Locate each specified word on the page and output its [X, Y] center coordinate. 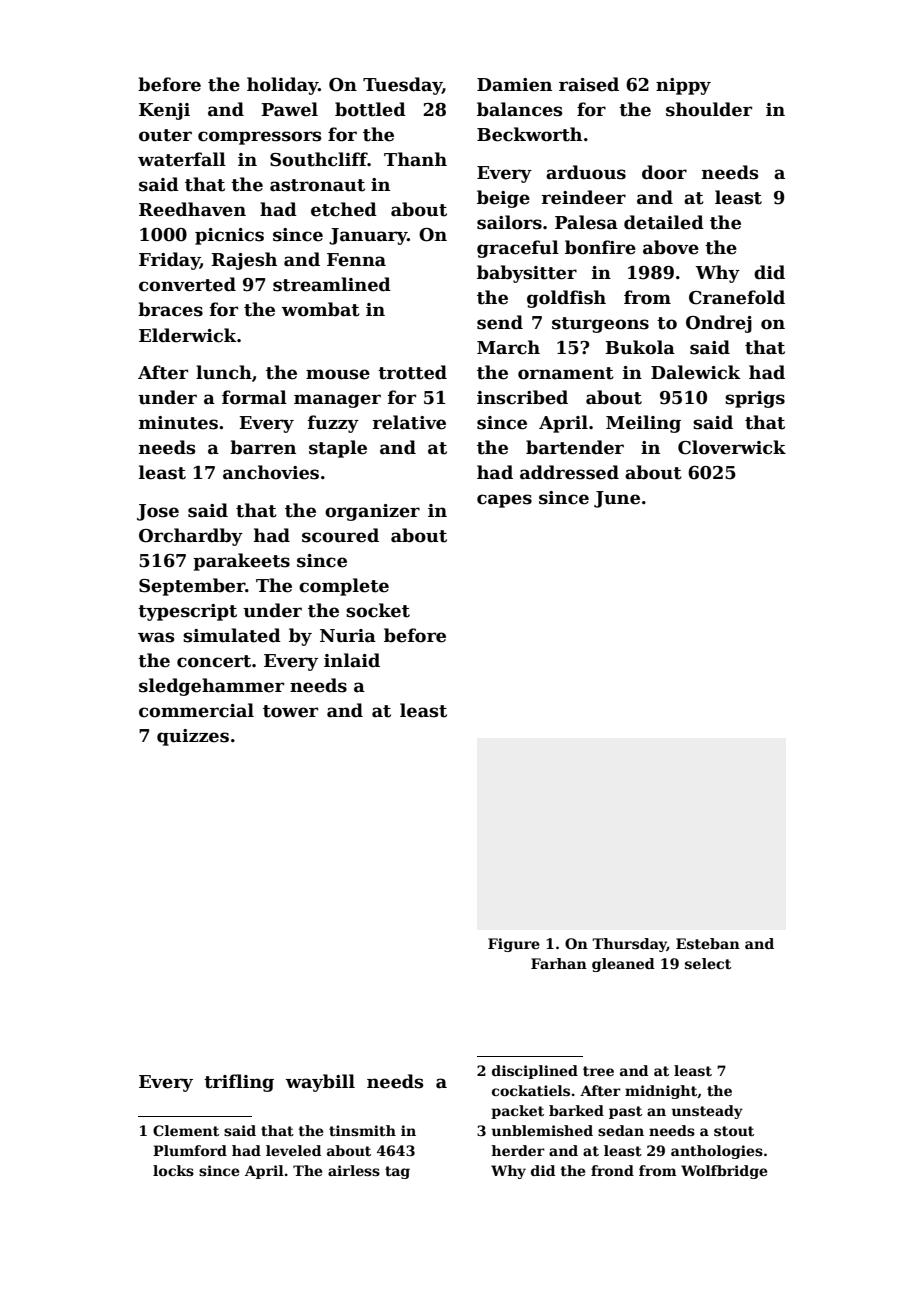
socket [378, 610]
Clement [186, 1130]
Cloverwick [732, 447]
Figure [514, 945]
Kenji [164, 111]
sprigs [755, 399]
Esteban [708, 943]
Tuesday [402, 86]
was [156, 637]
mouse [338, 374]
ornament [566, 373]
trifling [239, 1083]
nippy [683, 86]
